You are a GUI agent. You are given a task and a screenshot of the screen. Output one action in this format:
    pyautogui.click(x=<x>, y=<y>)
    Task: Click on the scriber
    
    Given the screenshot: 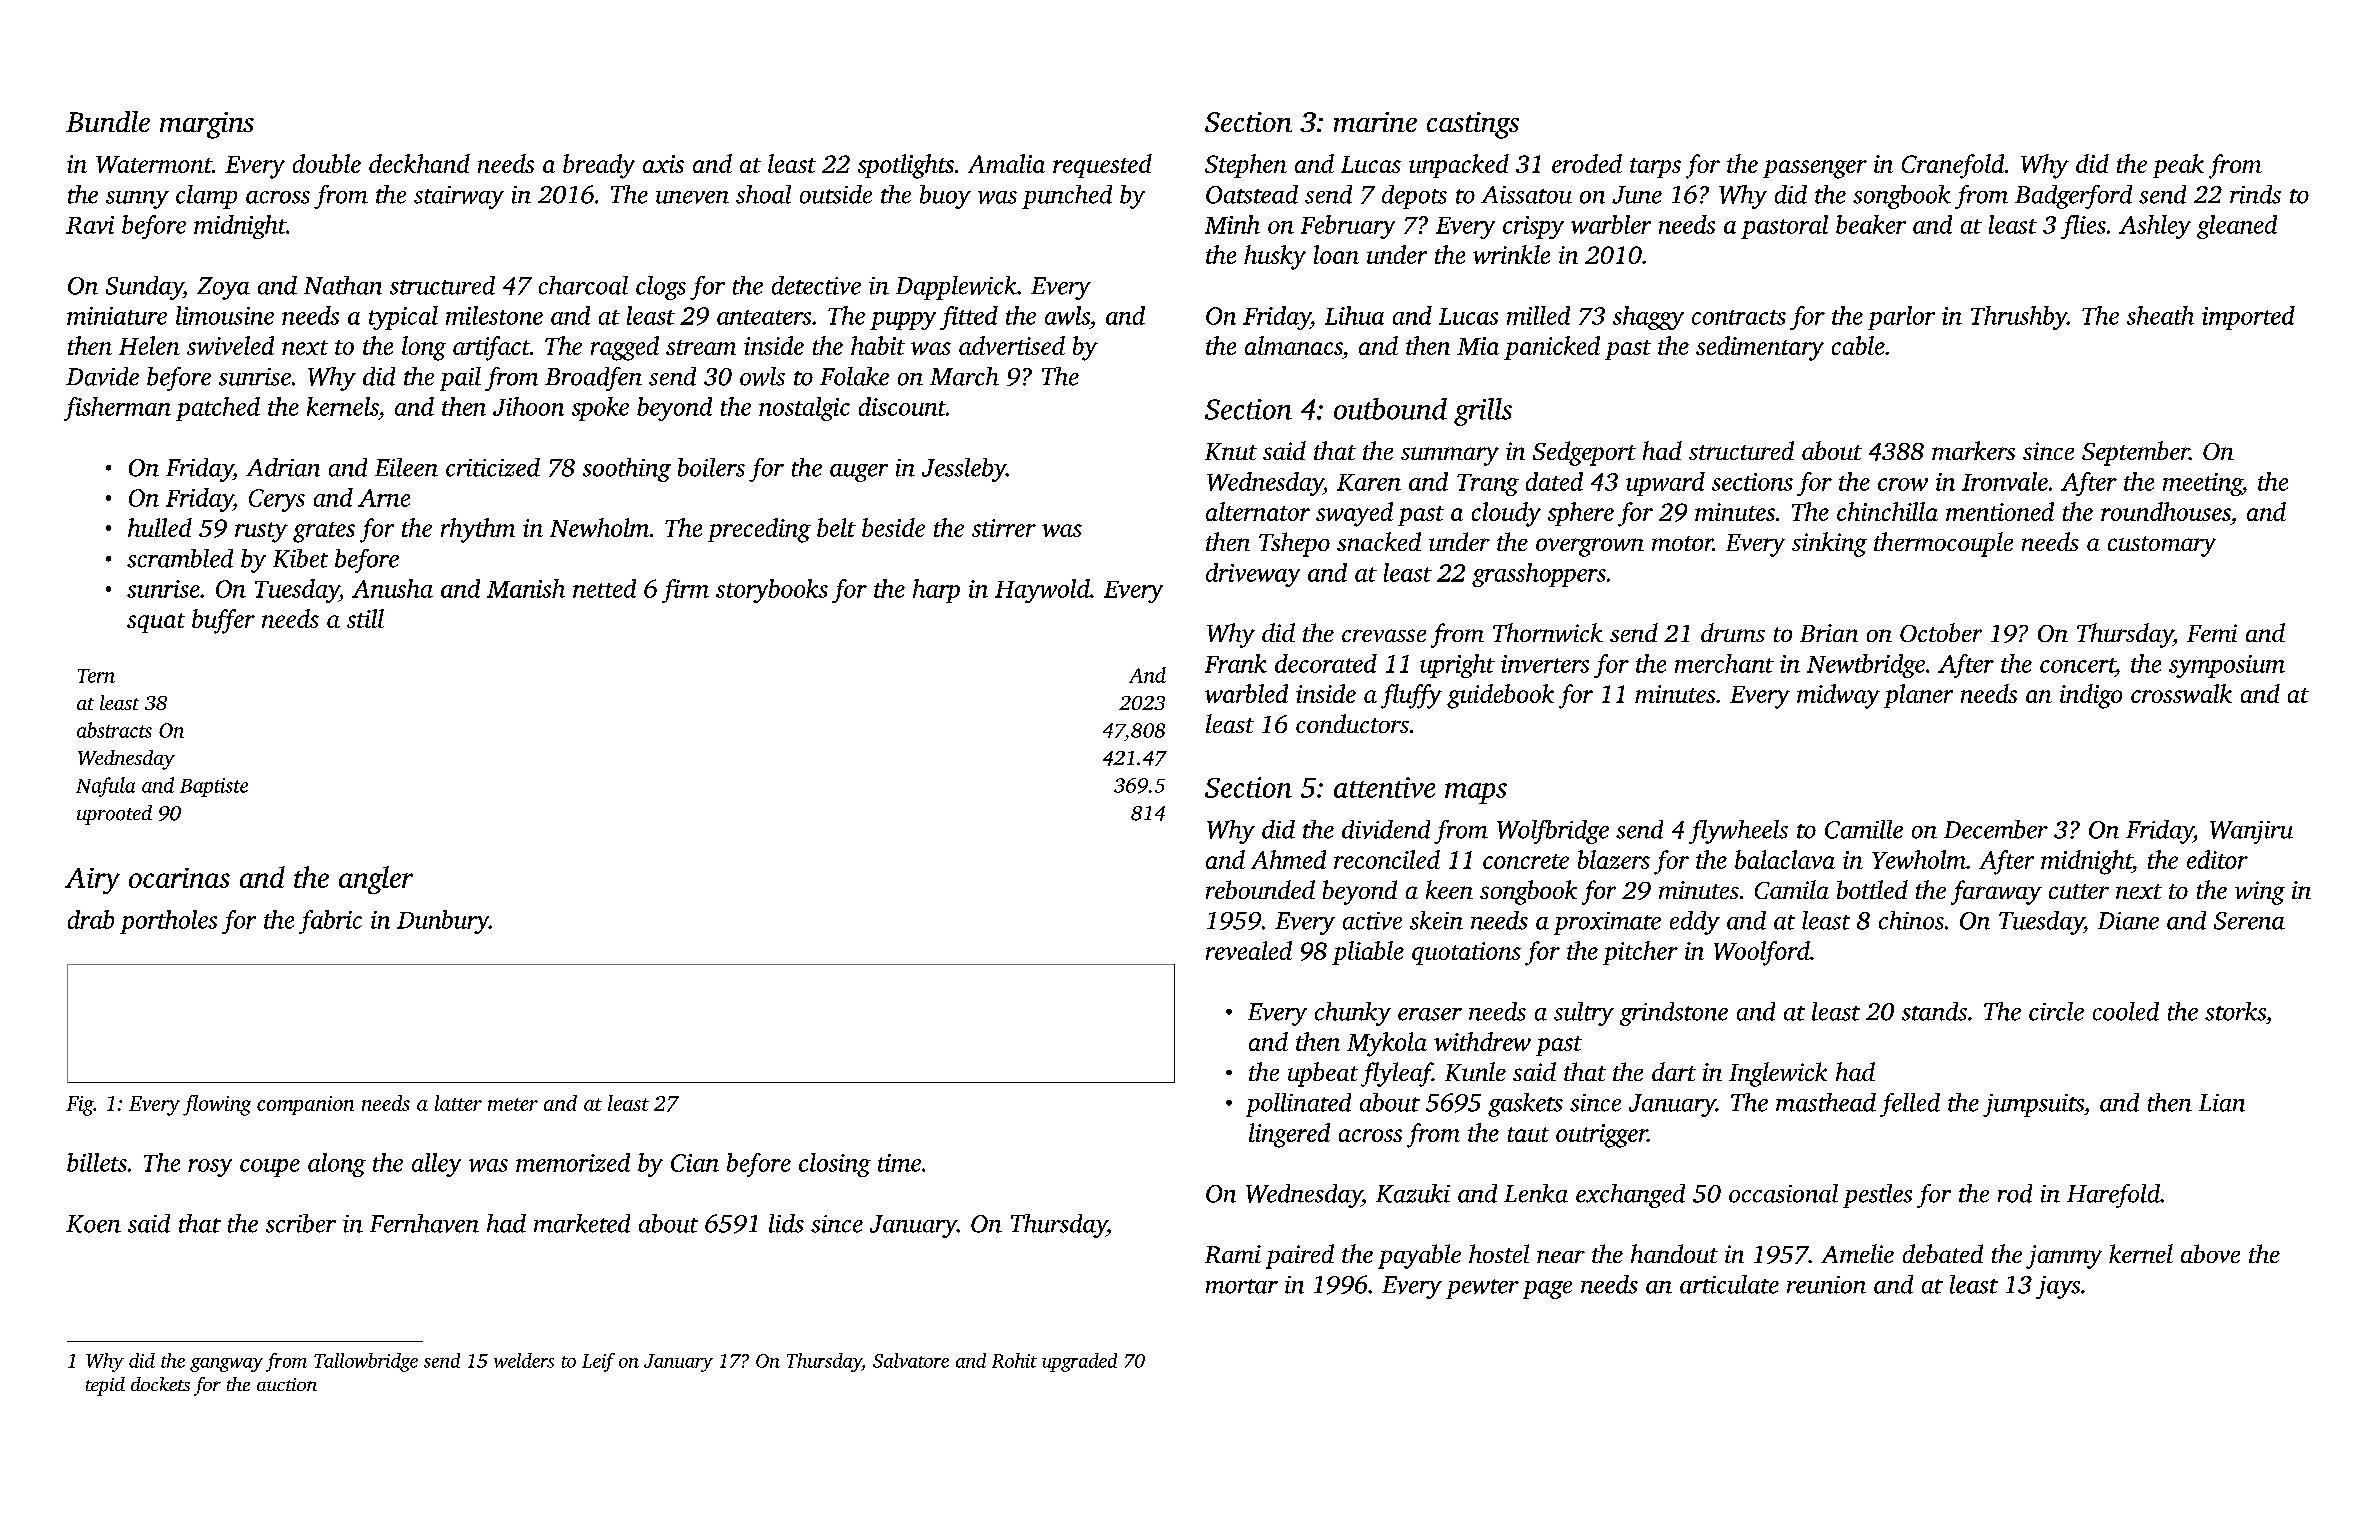 What is the action you would take?
    pyautogui.click(x=301, y=1223)
